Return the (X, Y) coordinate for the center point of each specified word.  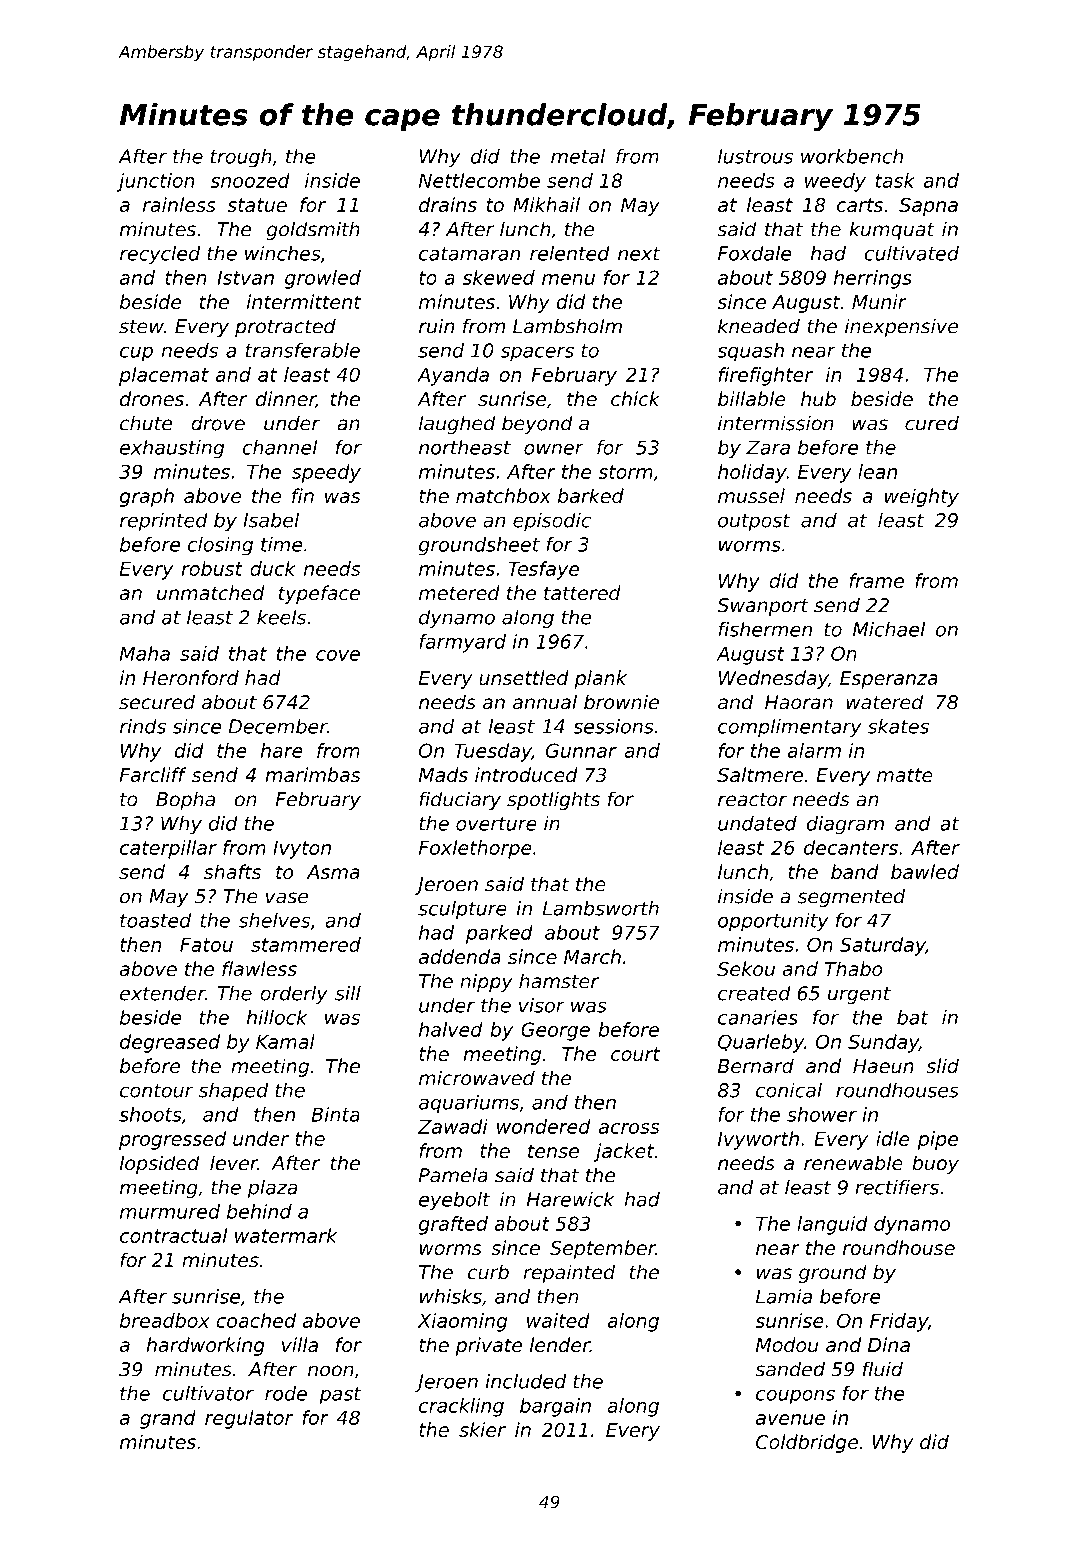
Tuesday (493, 752)
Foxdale (754, 253)
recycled (160, 255)
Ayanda (453, 376)
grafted (453, 1225)
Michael (889, 629)
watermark (286, 1235)
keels (281, 617)
